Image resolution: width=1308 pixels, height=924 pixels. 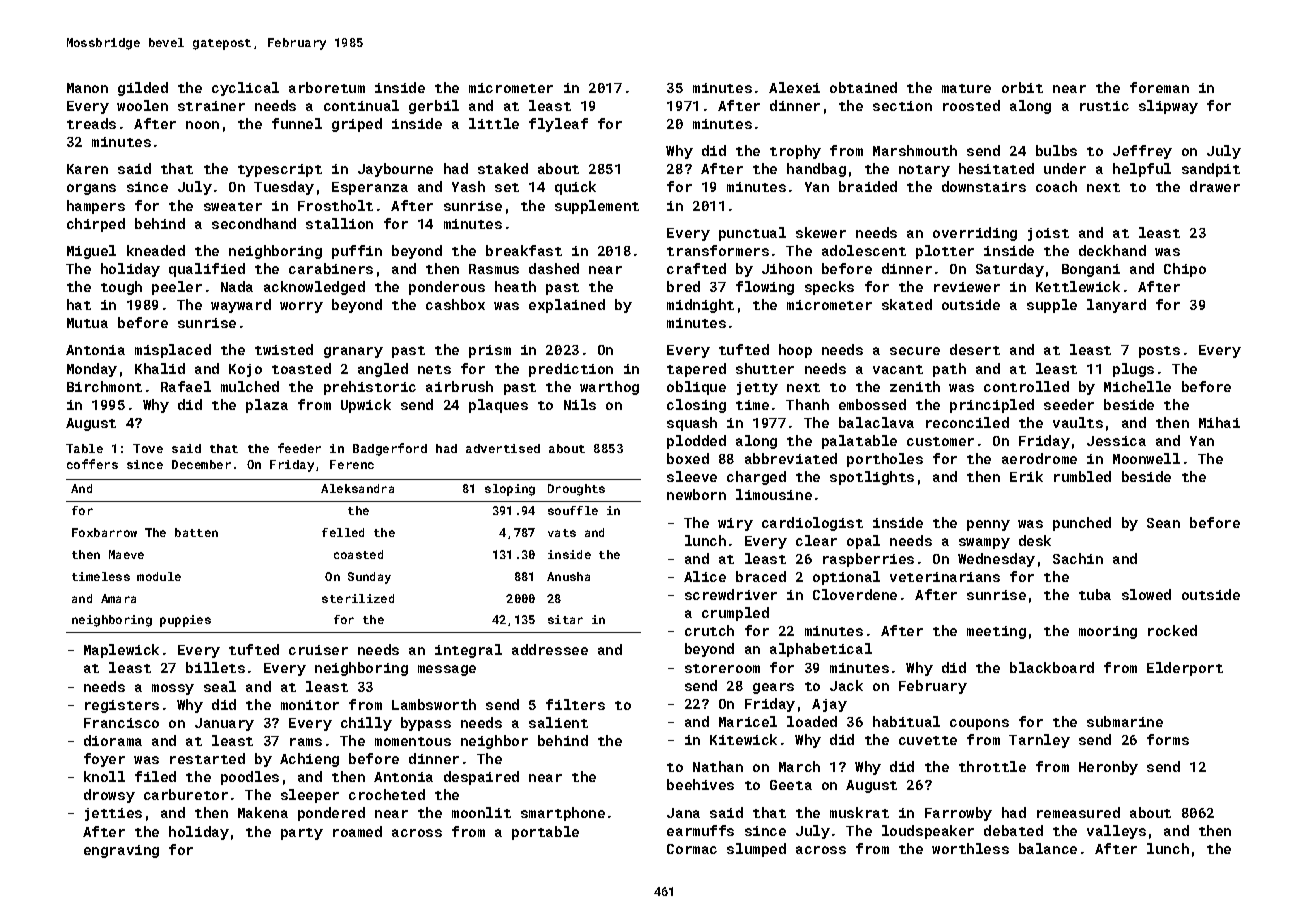 What do you see at coordinates (1211, 170) in the screenshot?
I see `sandpit` at bounding box center [1211, 170].
